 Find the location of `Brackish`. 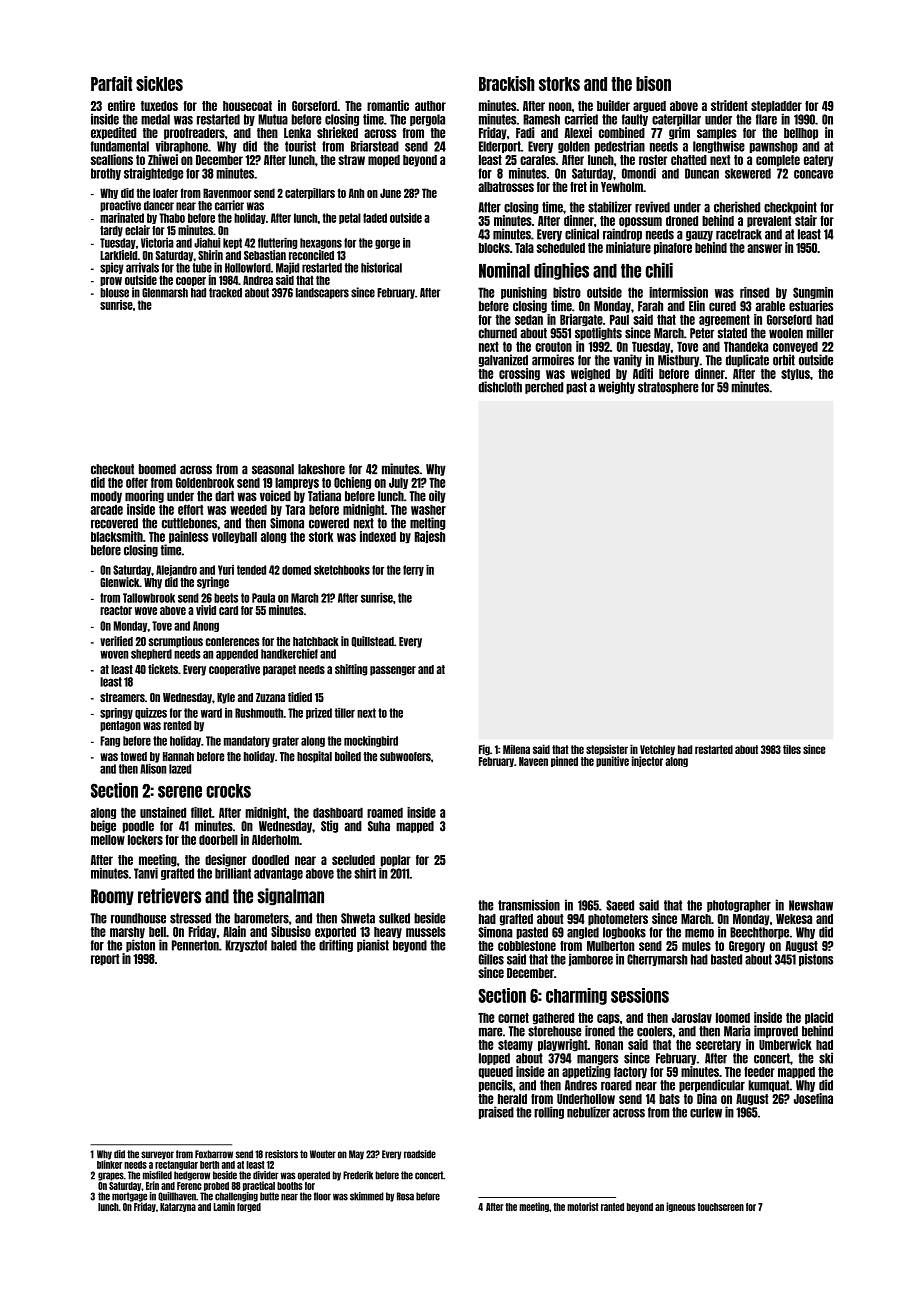

Brackish is located at coordinates (507, 83).
